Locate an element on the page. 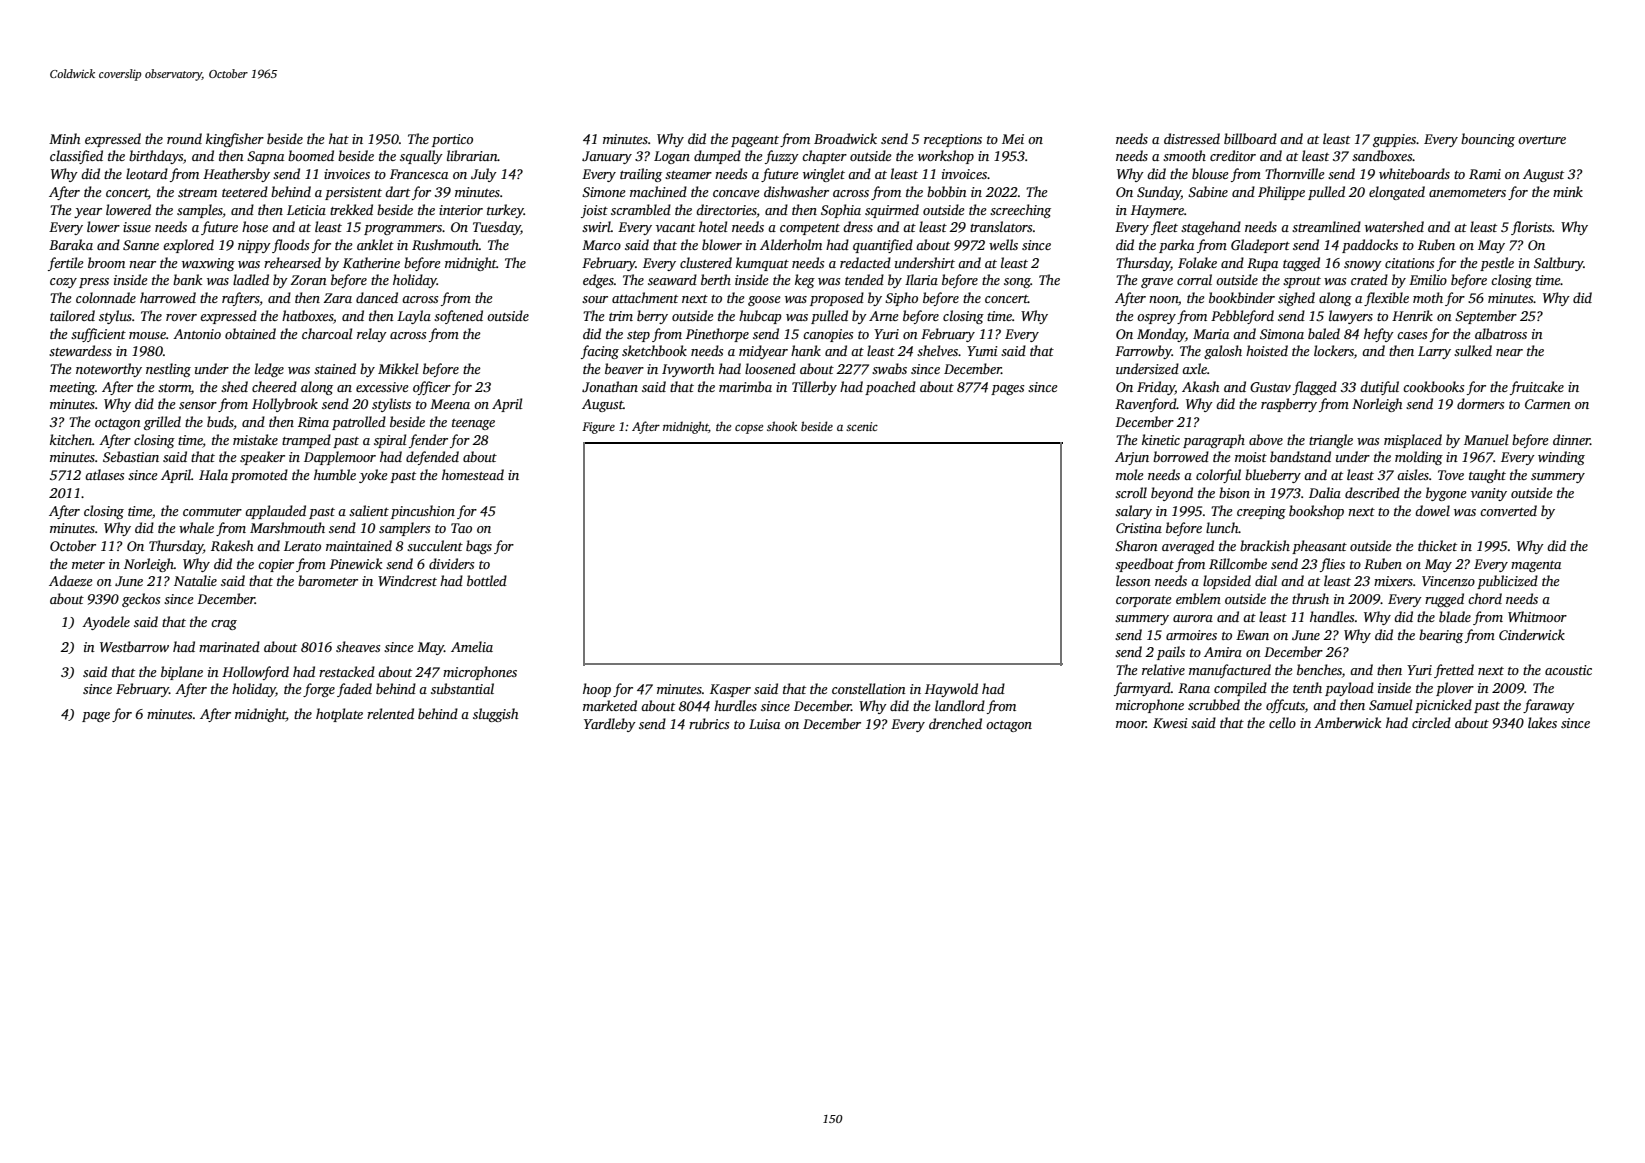  dishwasher is located at coordinates (796, 191).
